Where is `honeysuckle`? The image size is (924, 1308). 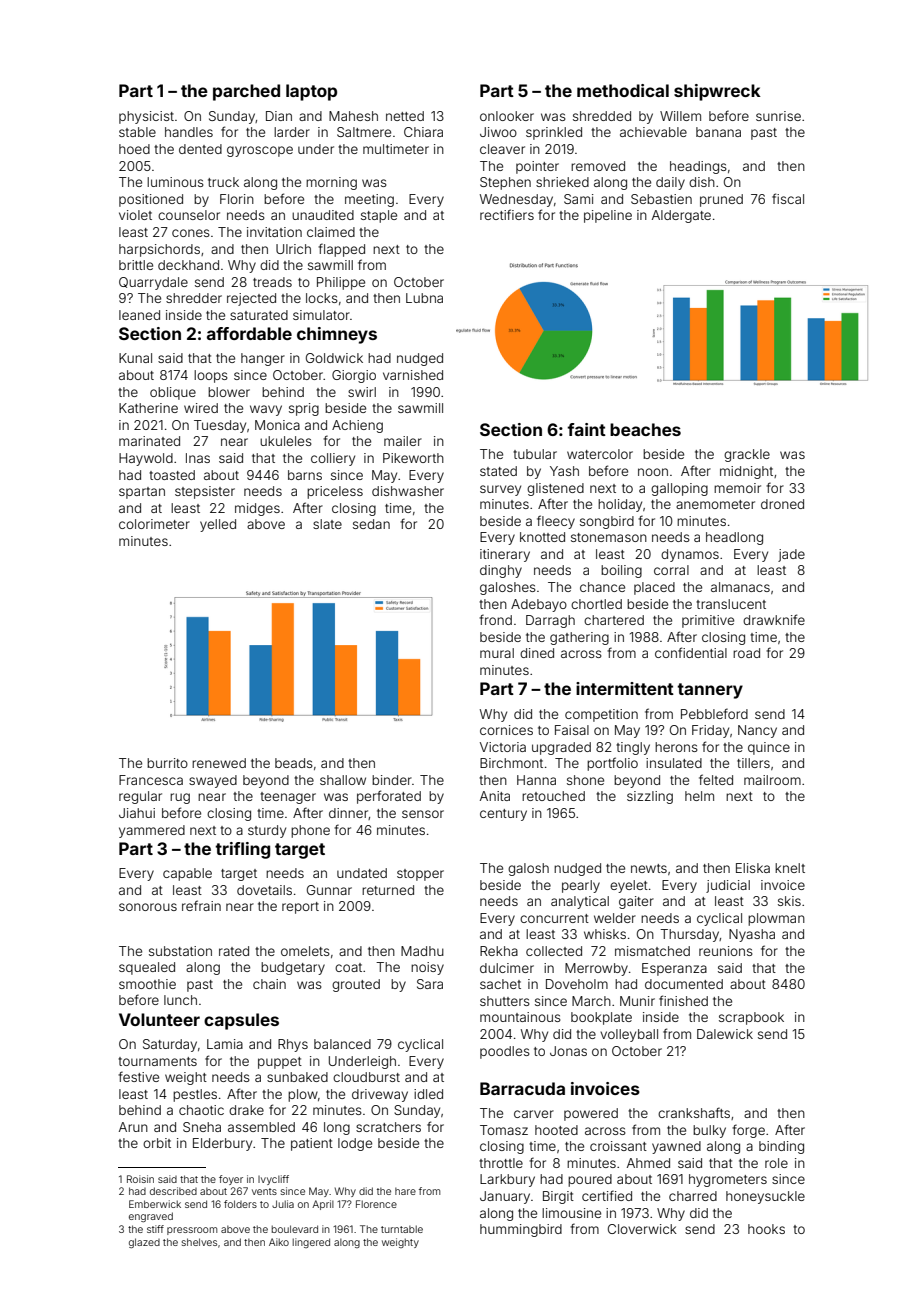
honeysuckle is located at coordinates (765, 1197).
